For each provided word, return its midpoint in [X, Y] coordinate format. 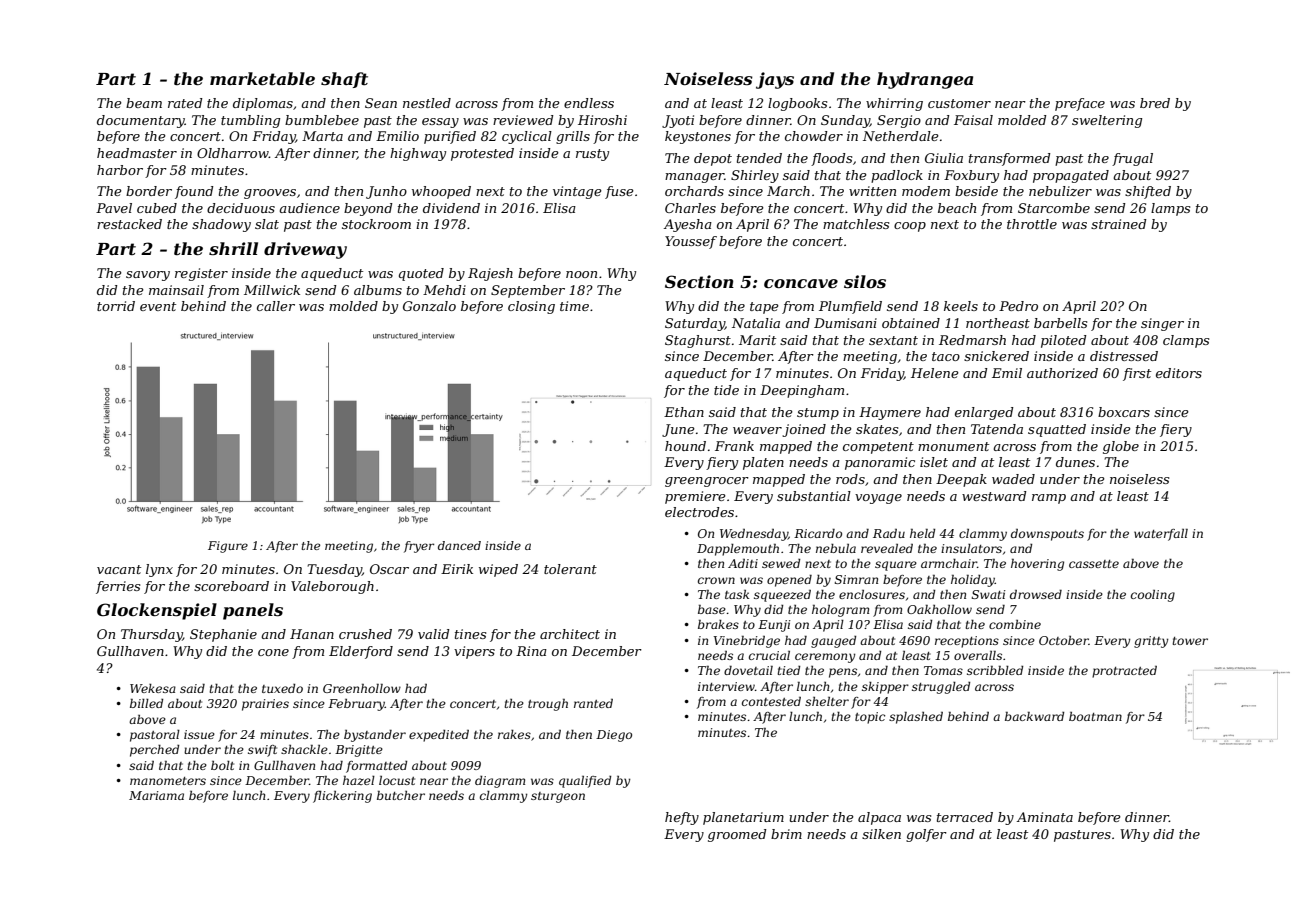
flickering [342, 796]
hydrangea [925, 80]
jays [775, 80]
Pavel [114, 208]
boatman [1095, 716]
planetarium [743, 818]
